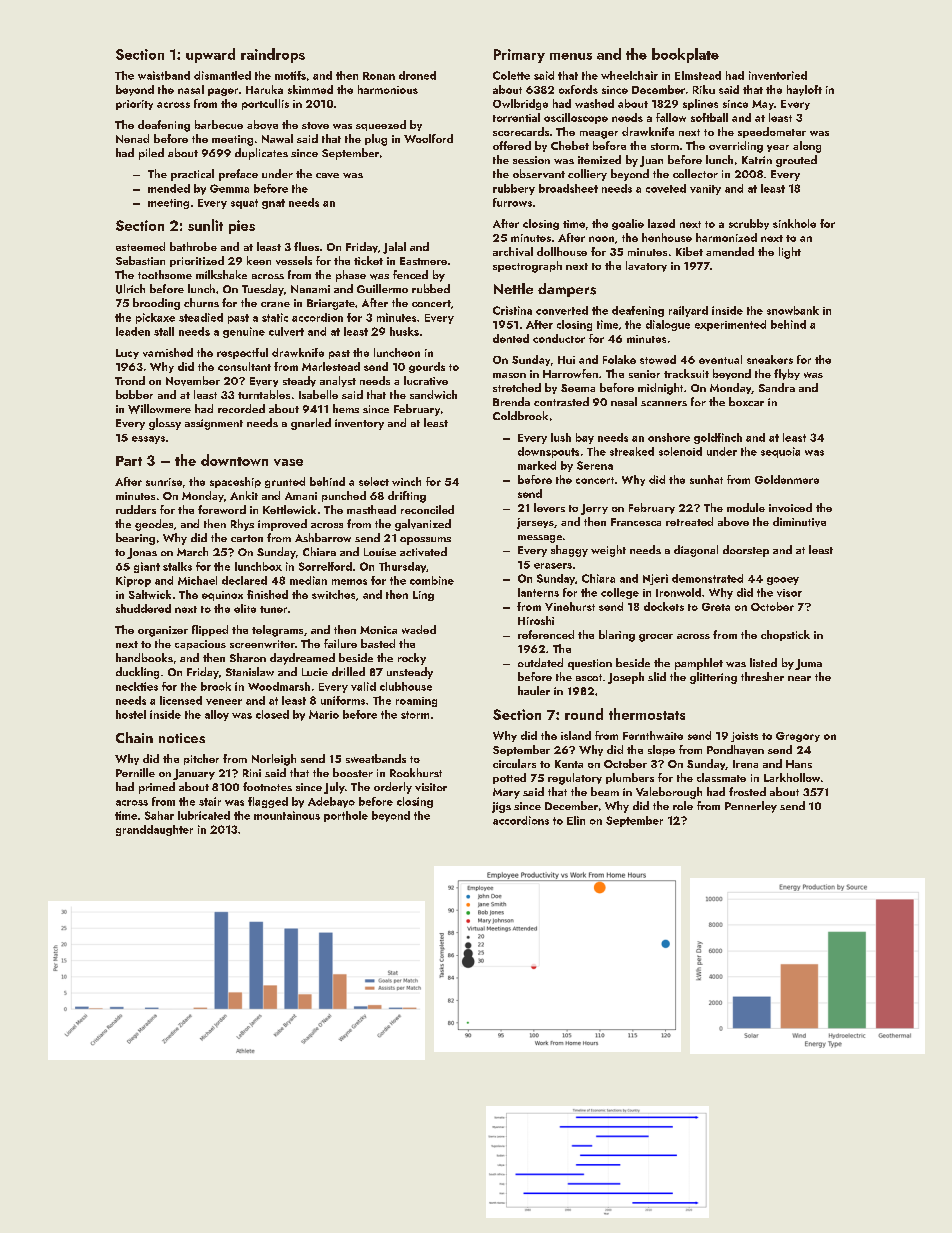 Image resolution: width=952 pixels, height=1233 pixels. Describe the element at coordinates (793, 310) in the screenshot. I see `snowbank` at that location.
